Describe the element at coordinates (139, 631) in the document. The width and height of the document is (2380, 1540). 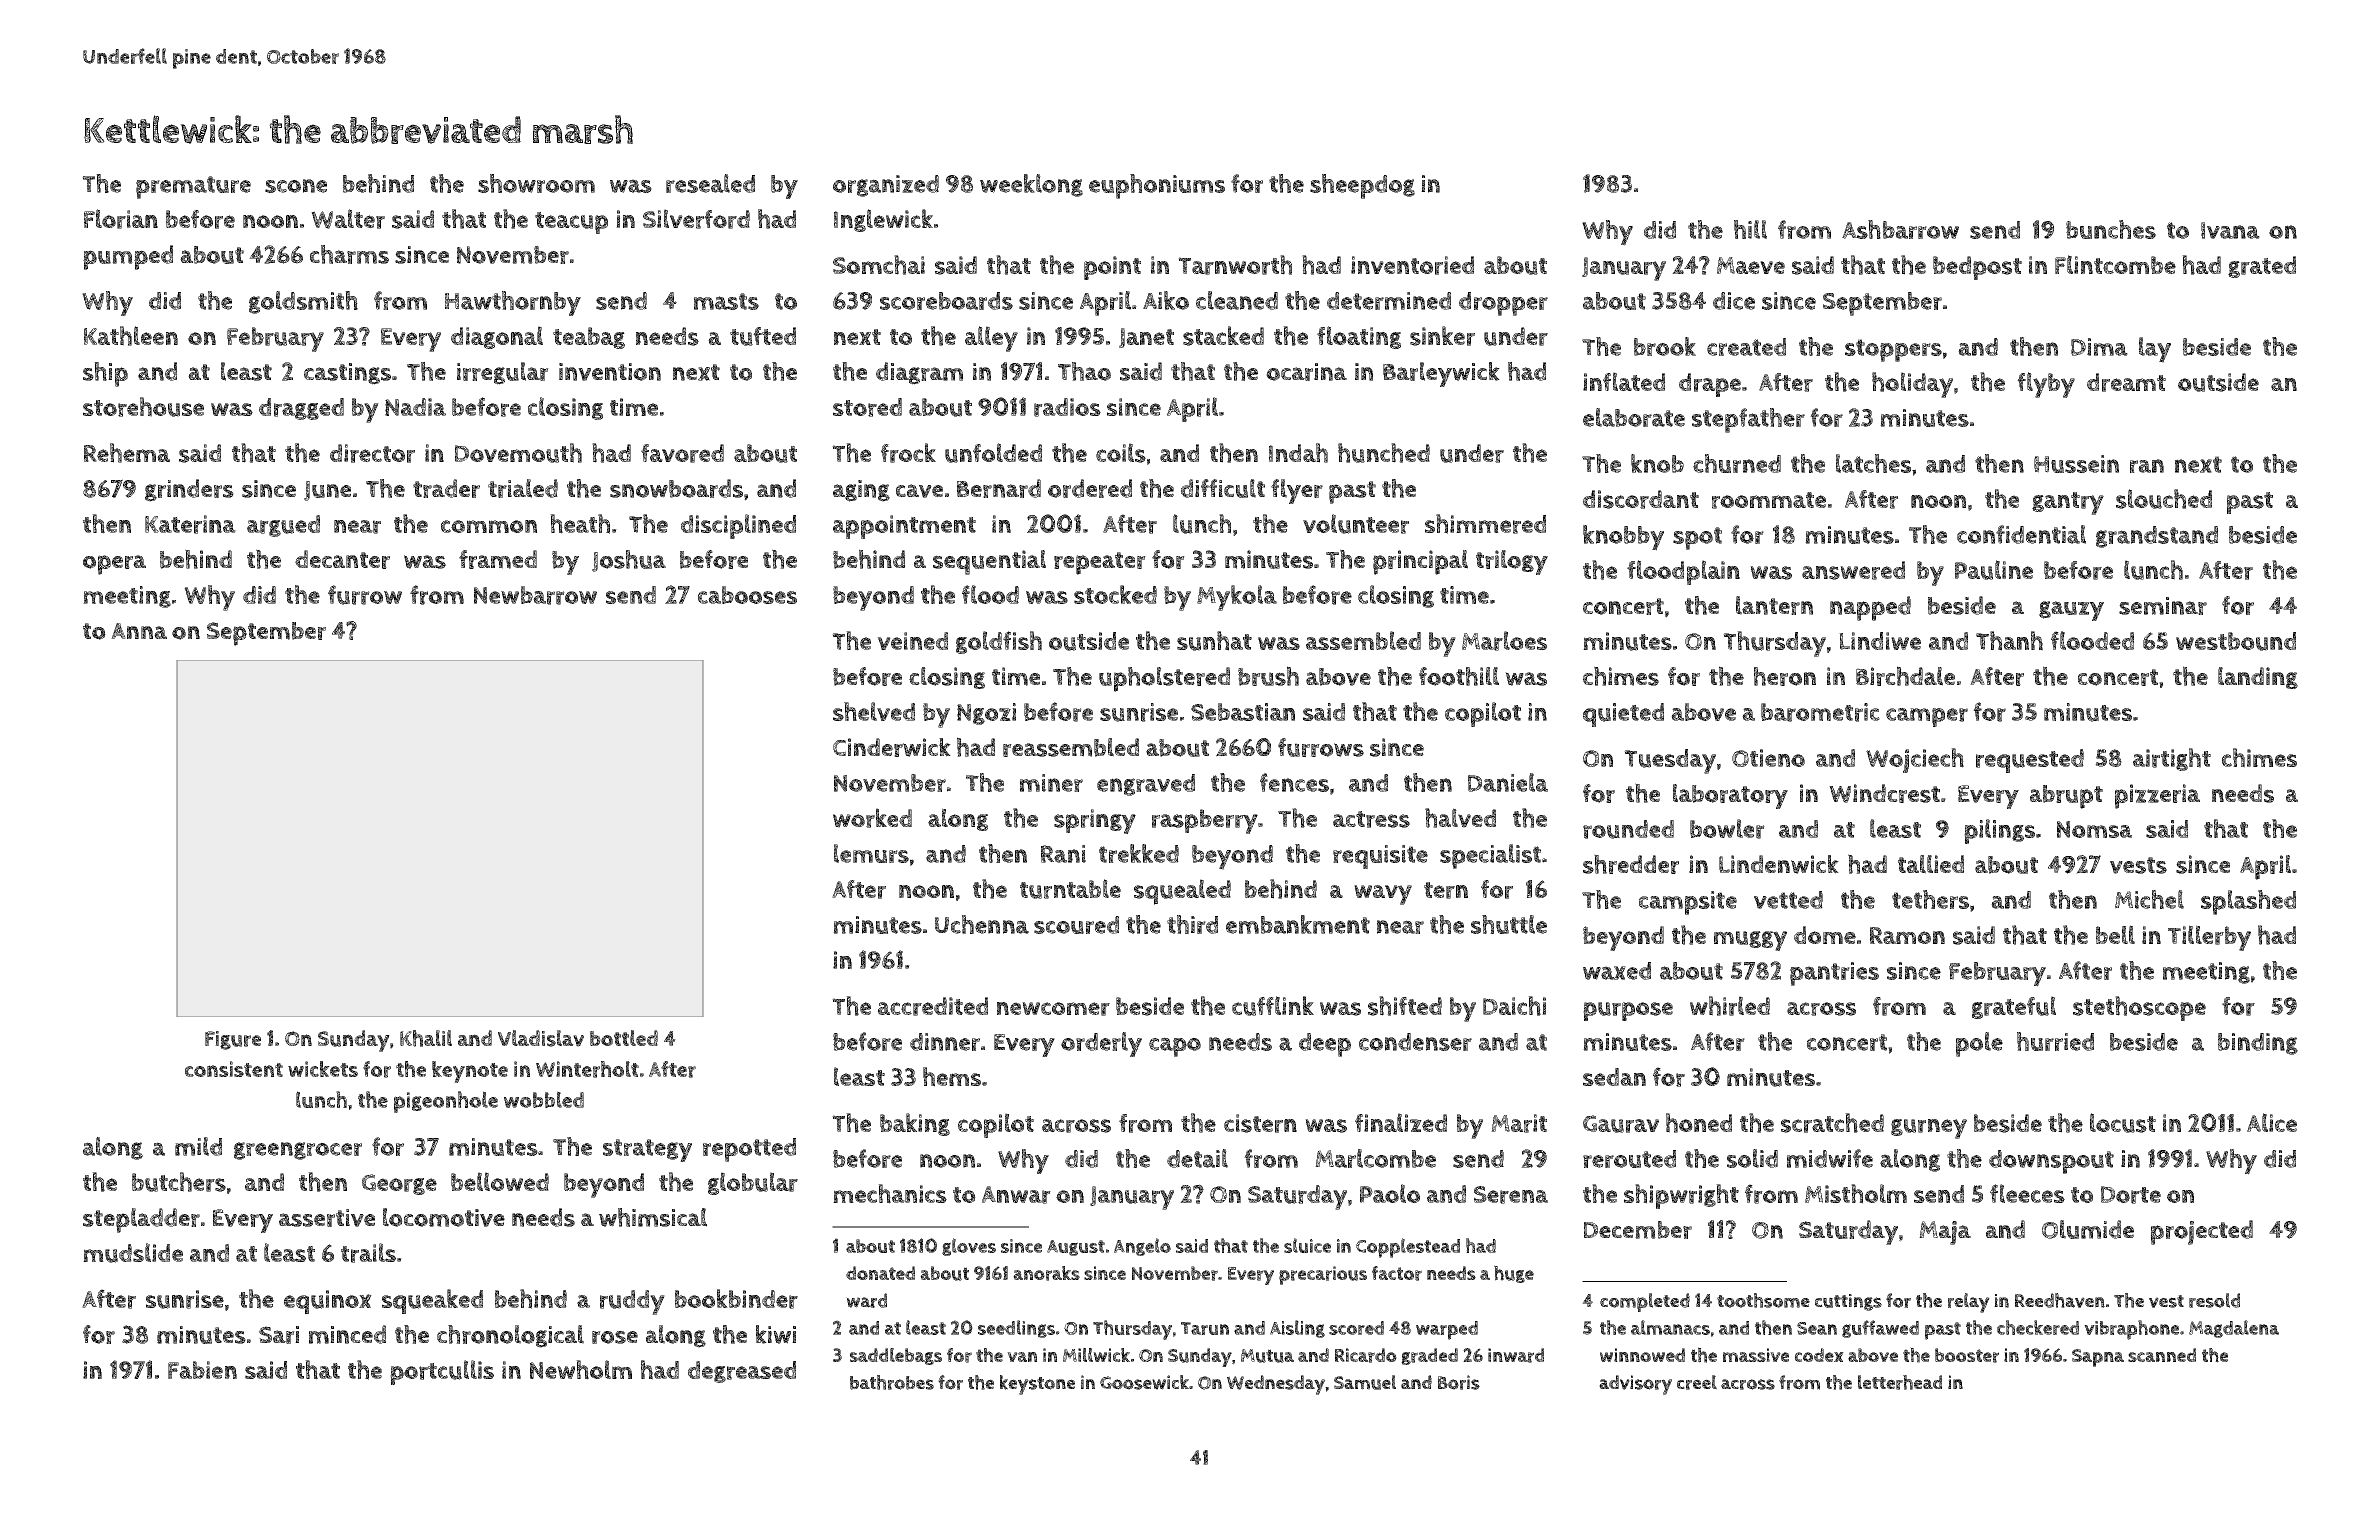
I see `Anna` at that location.
